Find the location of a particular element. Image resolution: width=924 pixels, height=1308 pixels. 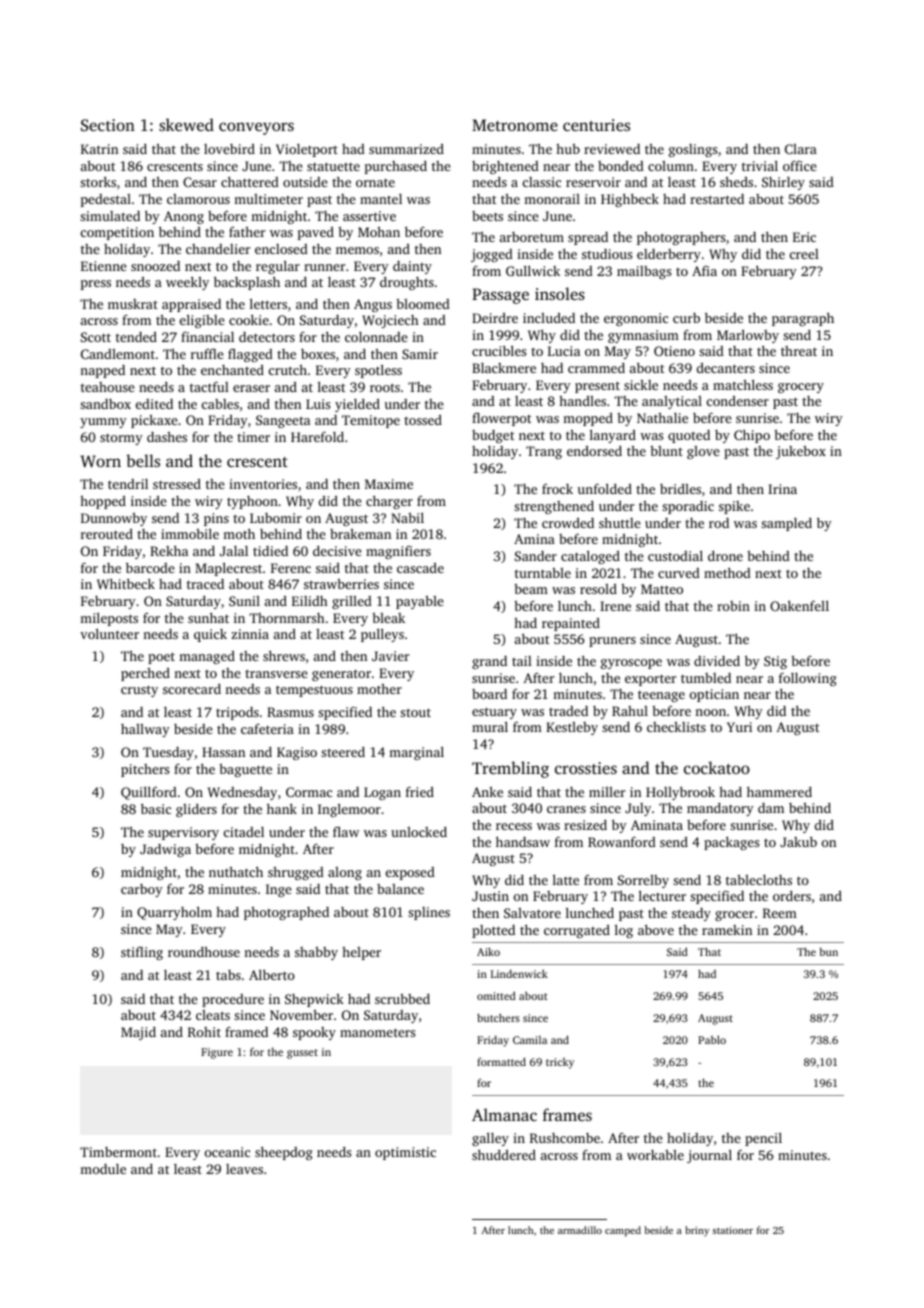

optimistic is located at coordinates (405, 1153).
